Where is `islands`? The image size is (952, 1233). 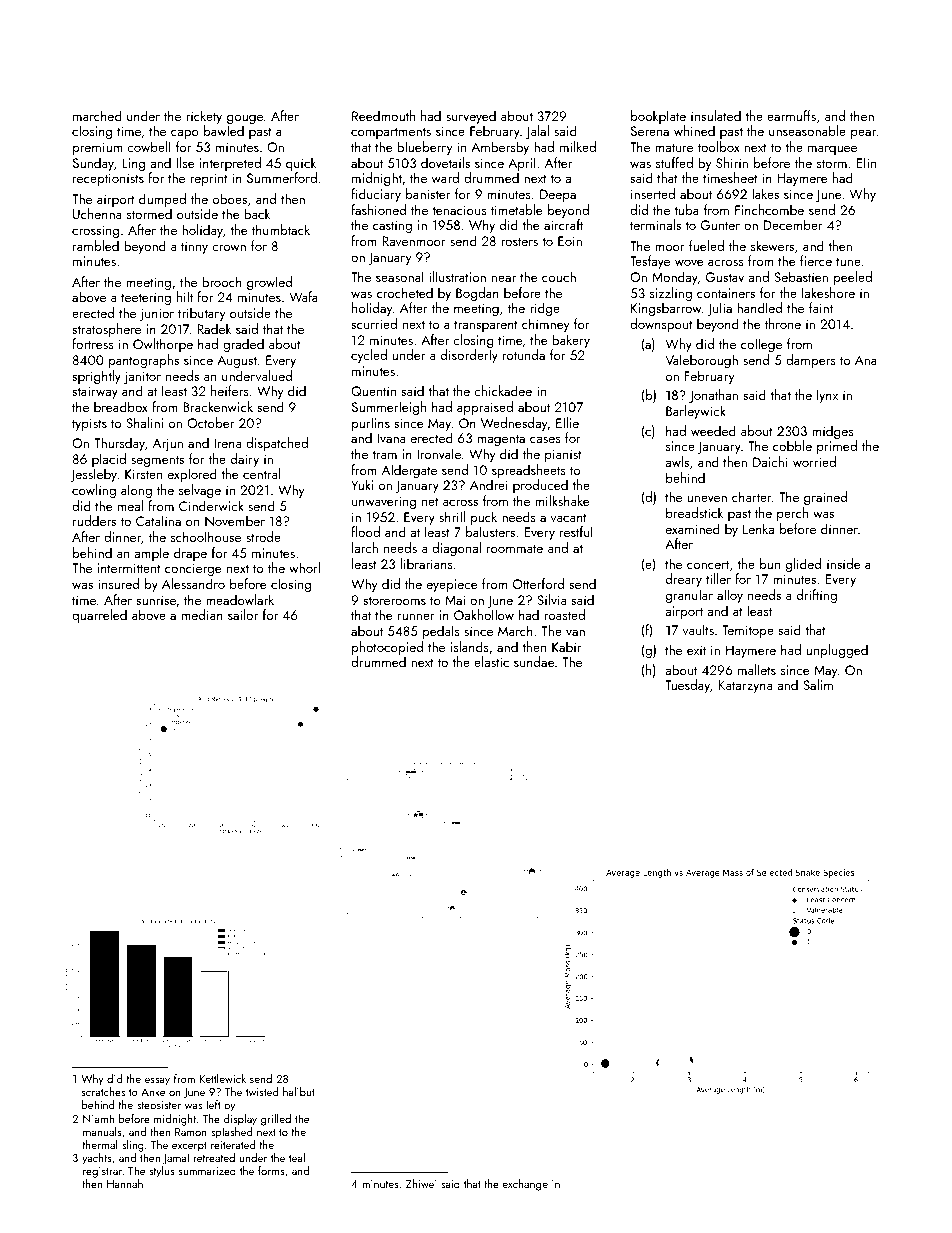 islands is located at coordinates (470, 646).
